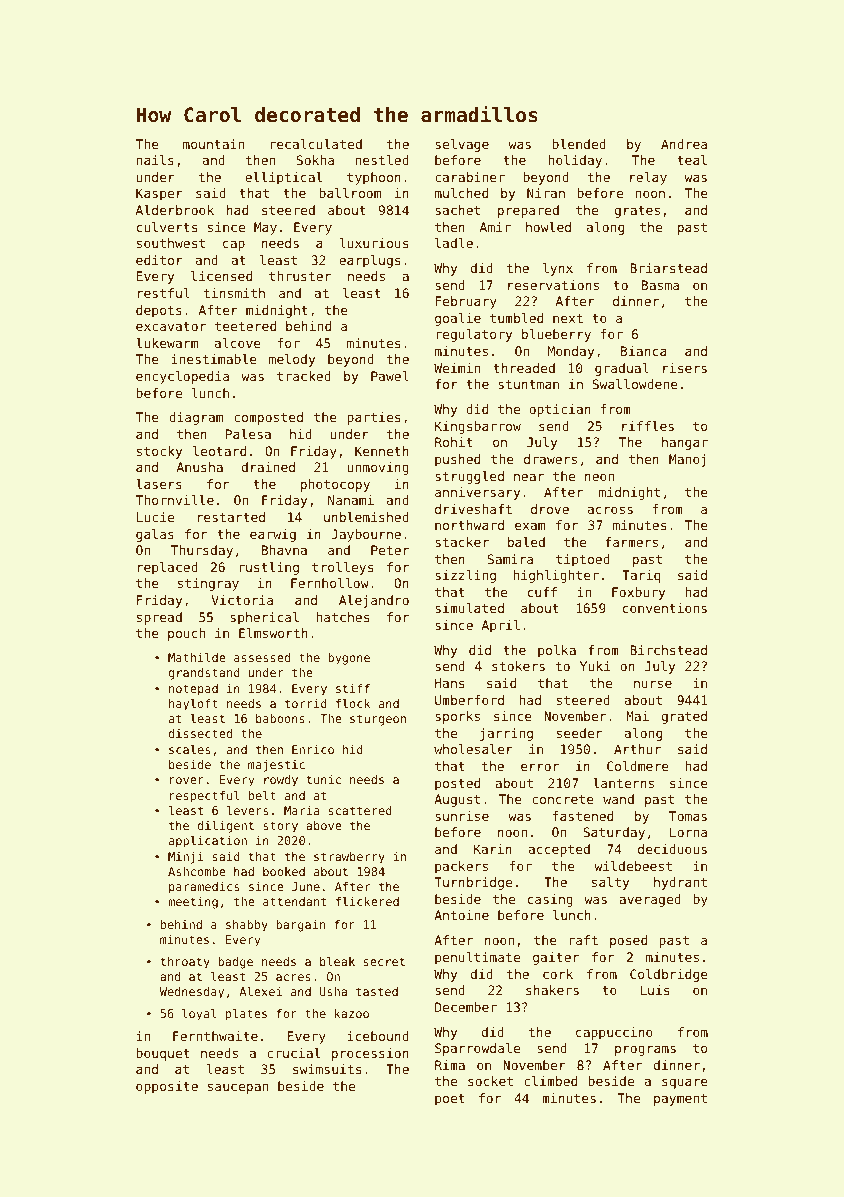  I want to click on flock, so click(353, 703).
